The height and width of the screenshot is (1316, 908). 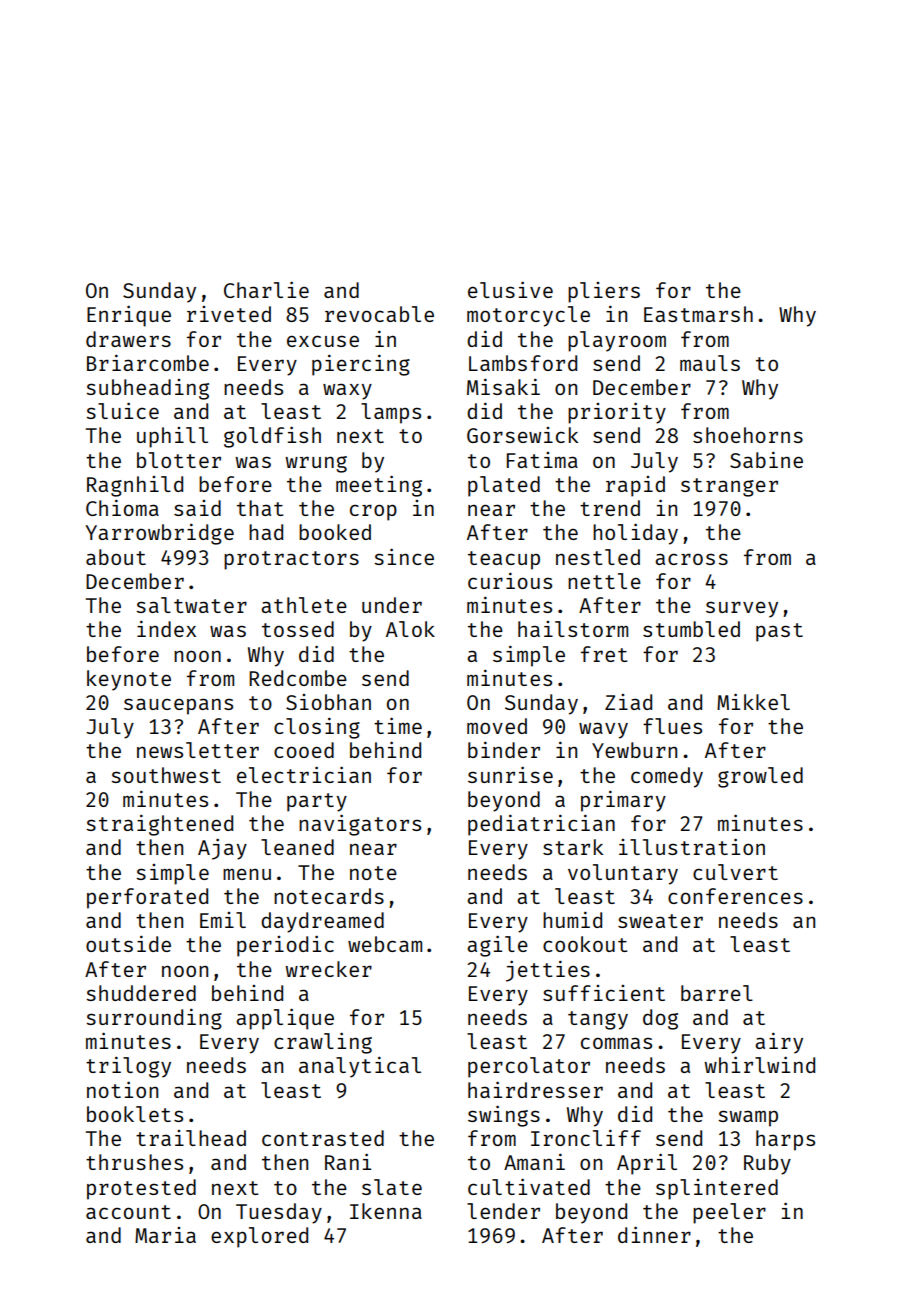 I want to click on elusive, so click(x=510, y=289).
